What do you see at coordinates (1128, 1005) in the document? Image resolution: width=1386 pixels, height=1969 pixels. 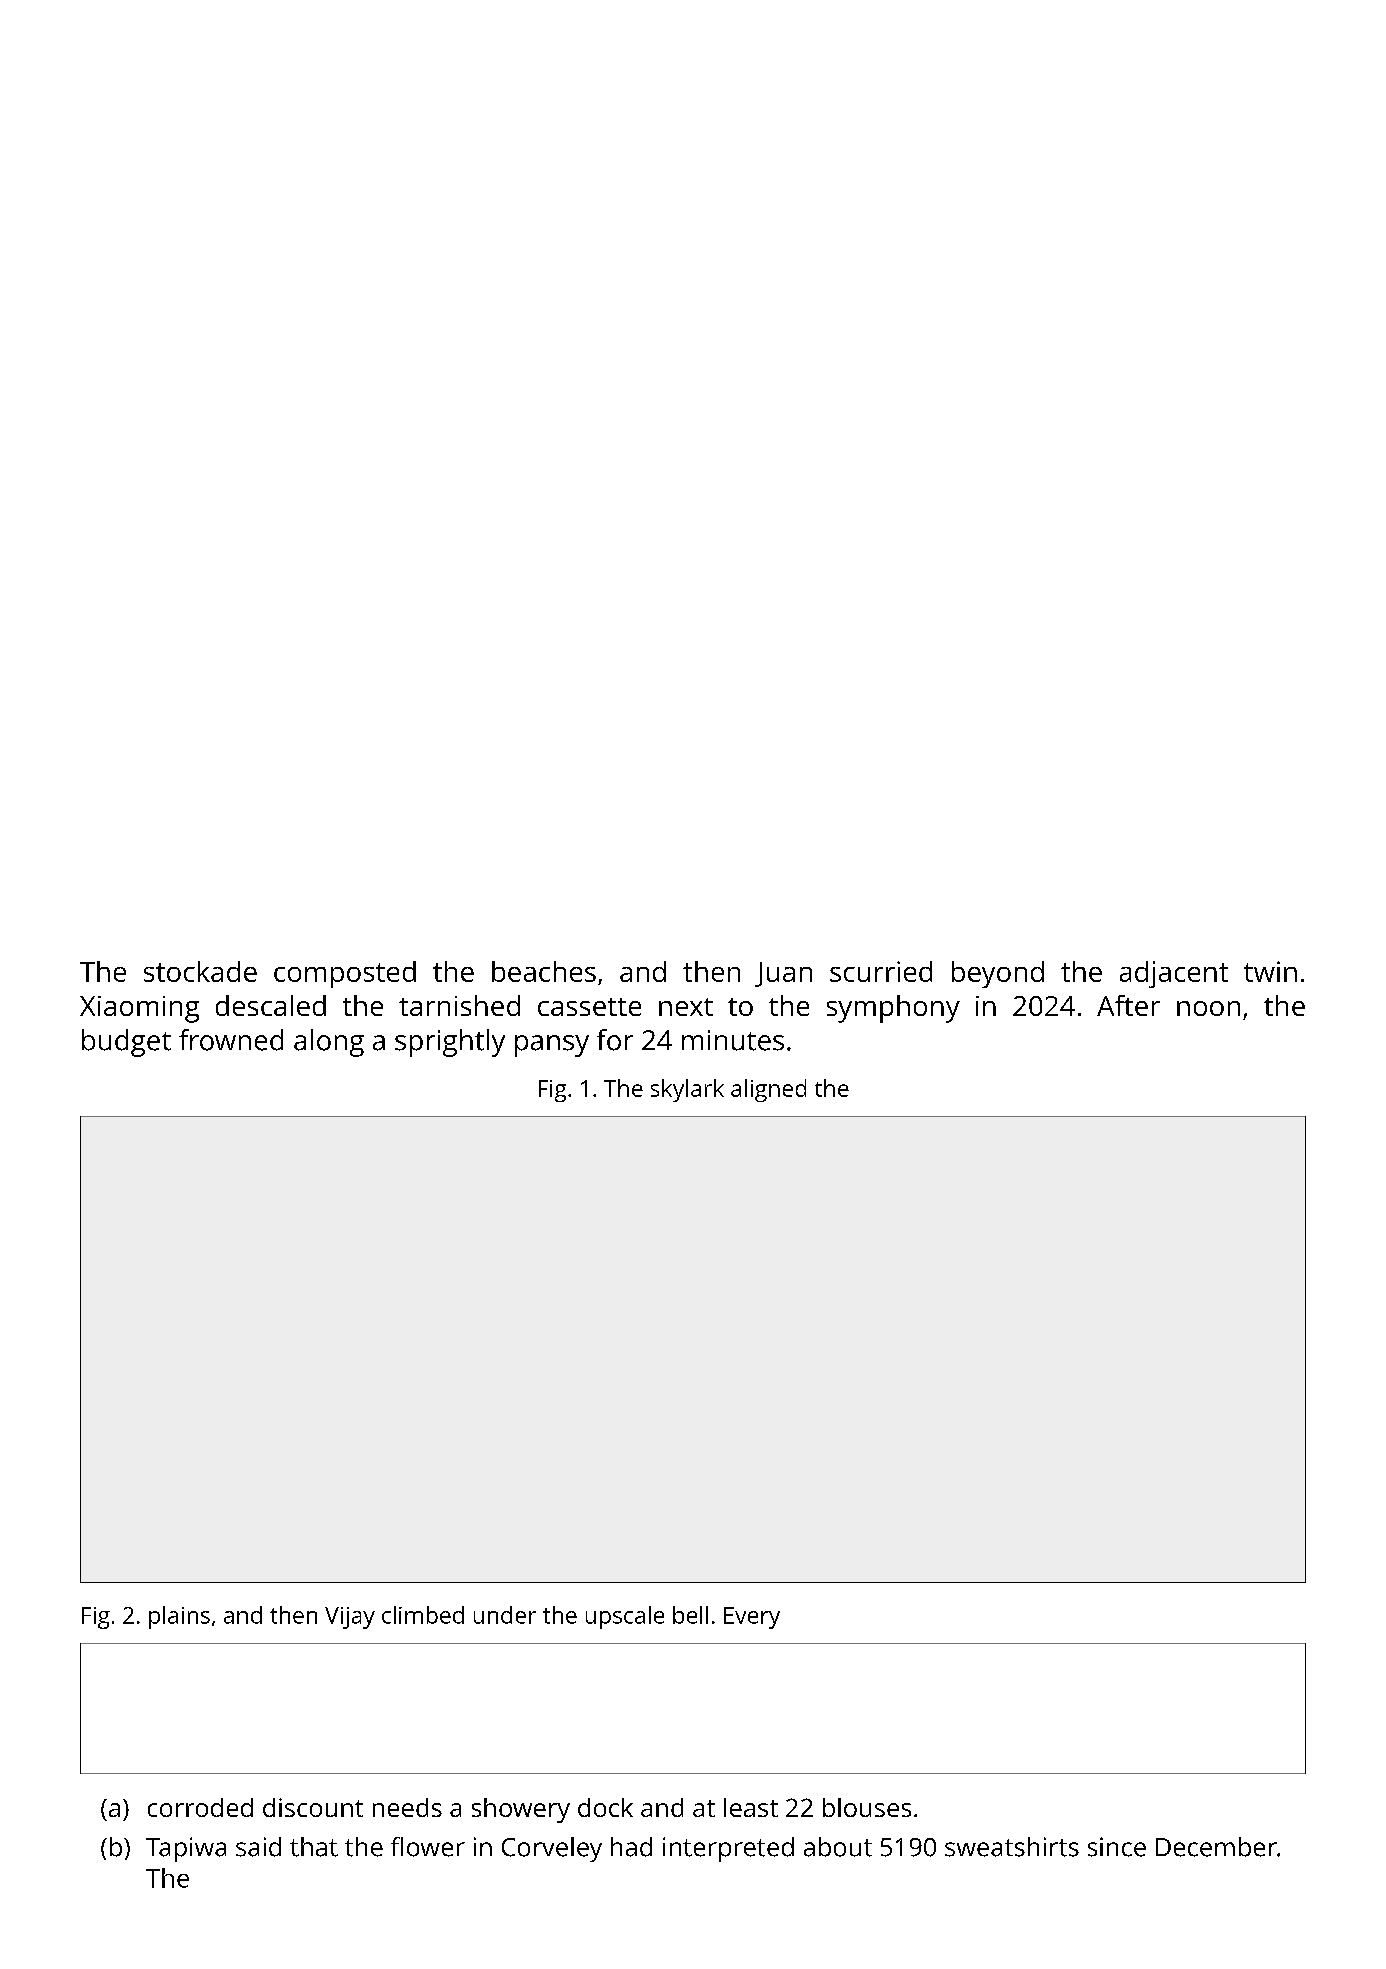 I see `After` at bounding box center [1128, 1005].
